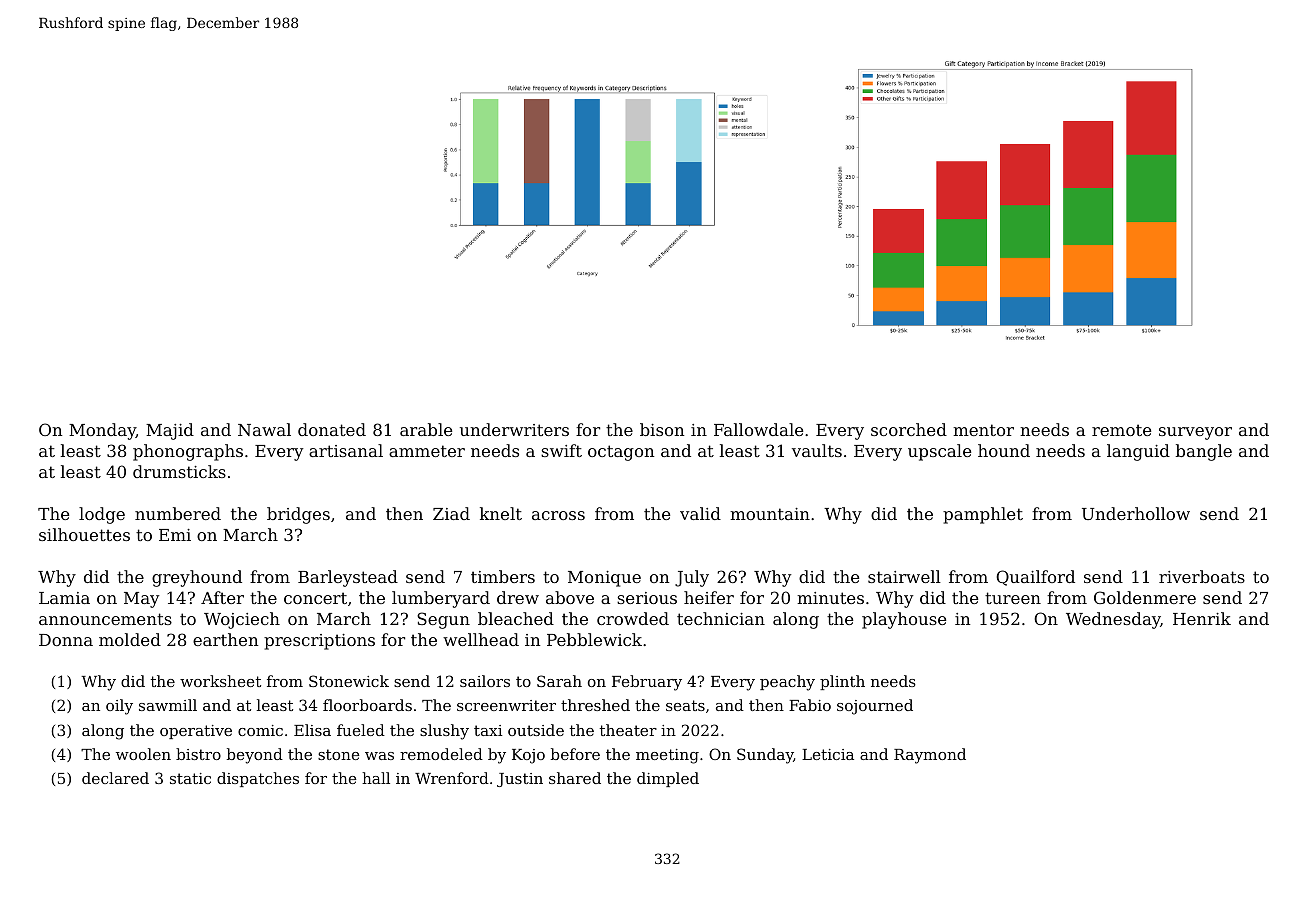 The width and height of the screenshot is (1308, 924). Describe the element at coordinates (175, 535) in the screenshot. I see `Emi` at that location.
